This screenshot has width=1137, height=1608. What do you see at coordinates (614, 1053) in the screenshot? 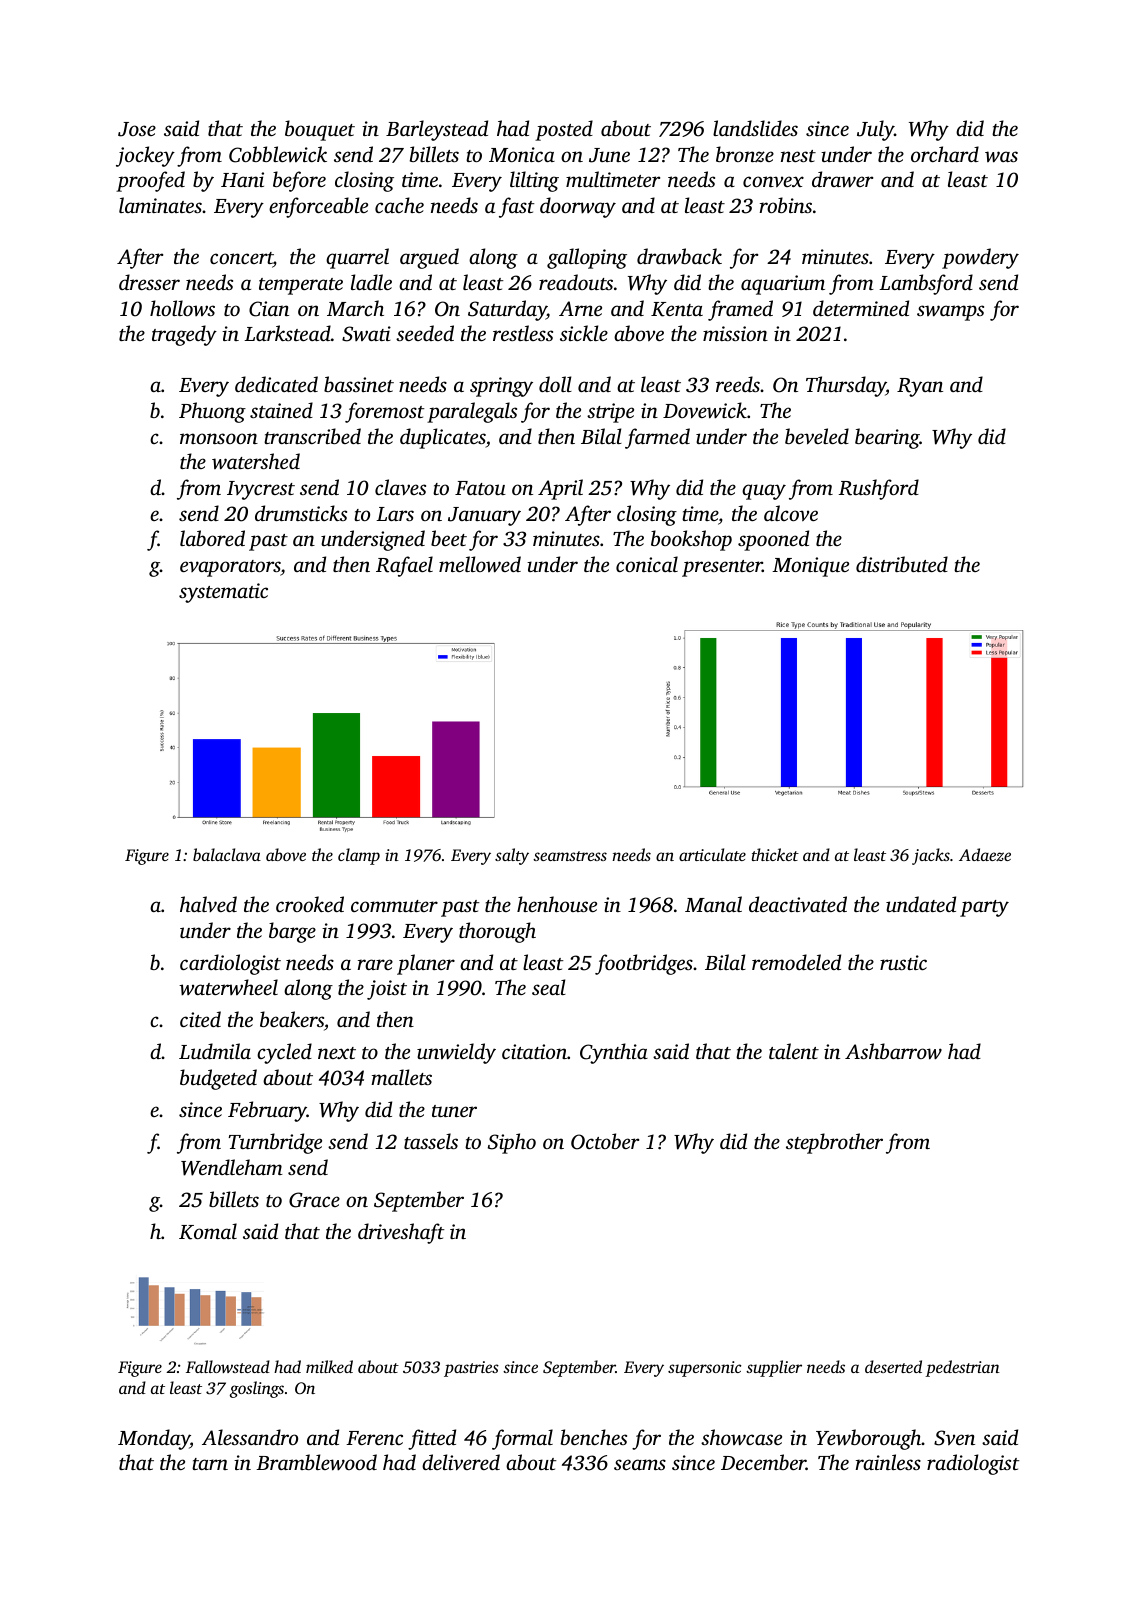
I see `Cynthia` at bounding box center [614, 1053].
